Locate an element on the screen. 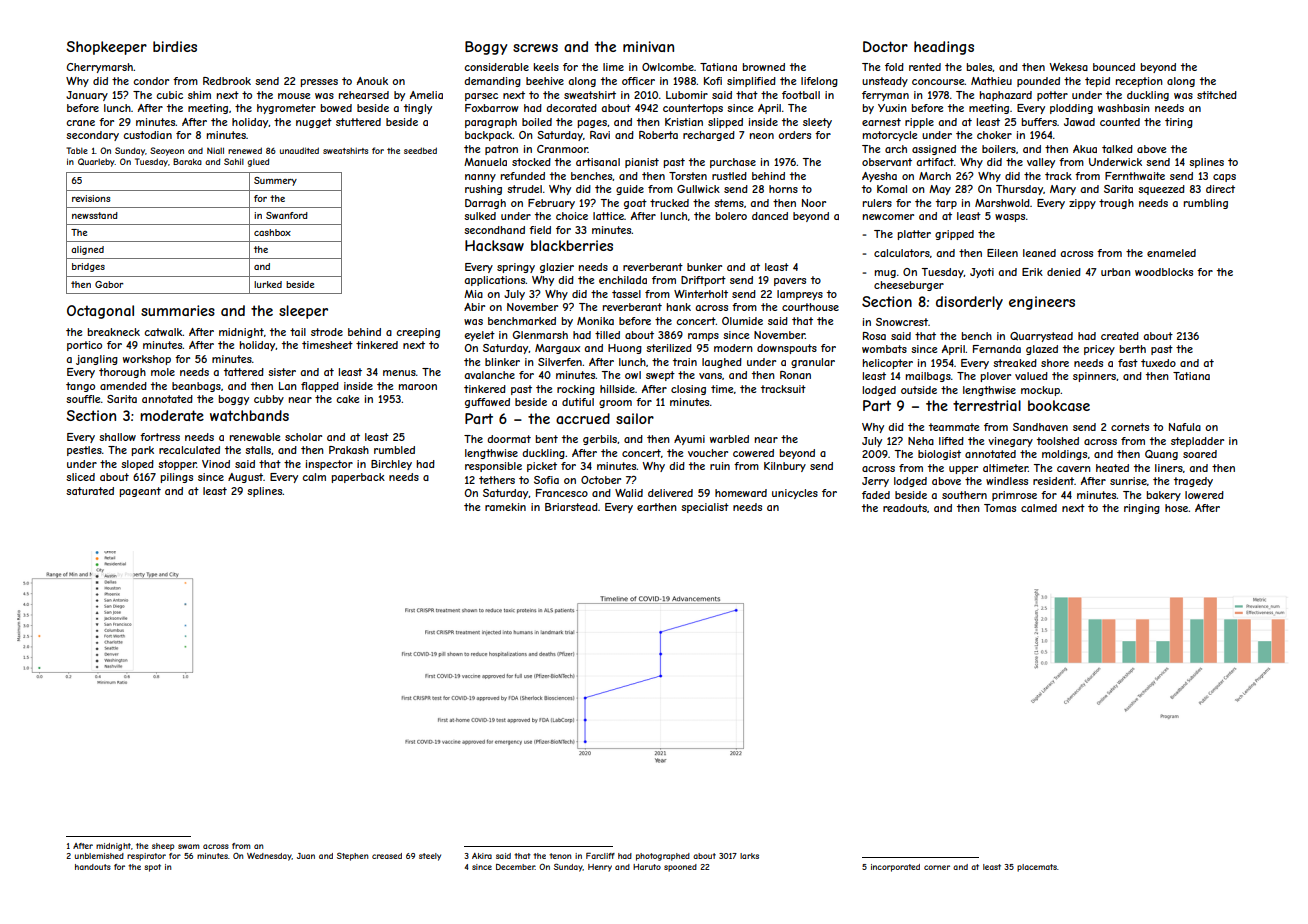 The width and height of the screenshot is (1308, 924). sheep is located at coordinates (163, 847).
